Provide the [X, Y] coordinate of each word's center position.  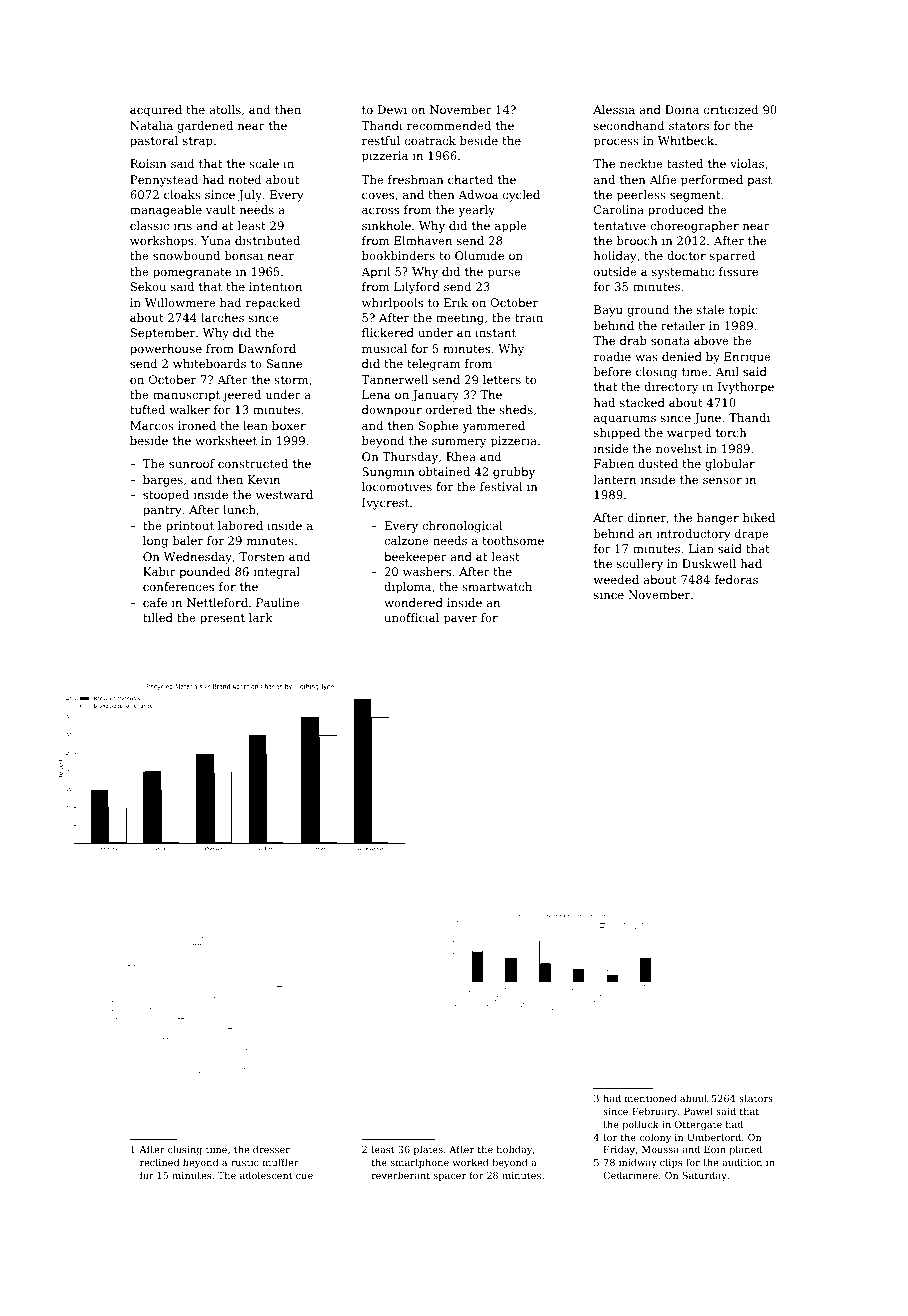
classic [149, 225]
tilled [158, 617]
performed [712, 181]
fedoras [736, 579]
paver [460, 620]
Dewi [392, 109]
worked [470, 1162]
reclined [159, 1162]
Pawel [698, 1111]
